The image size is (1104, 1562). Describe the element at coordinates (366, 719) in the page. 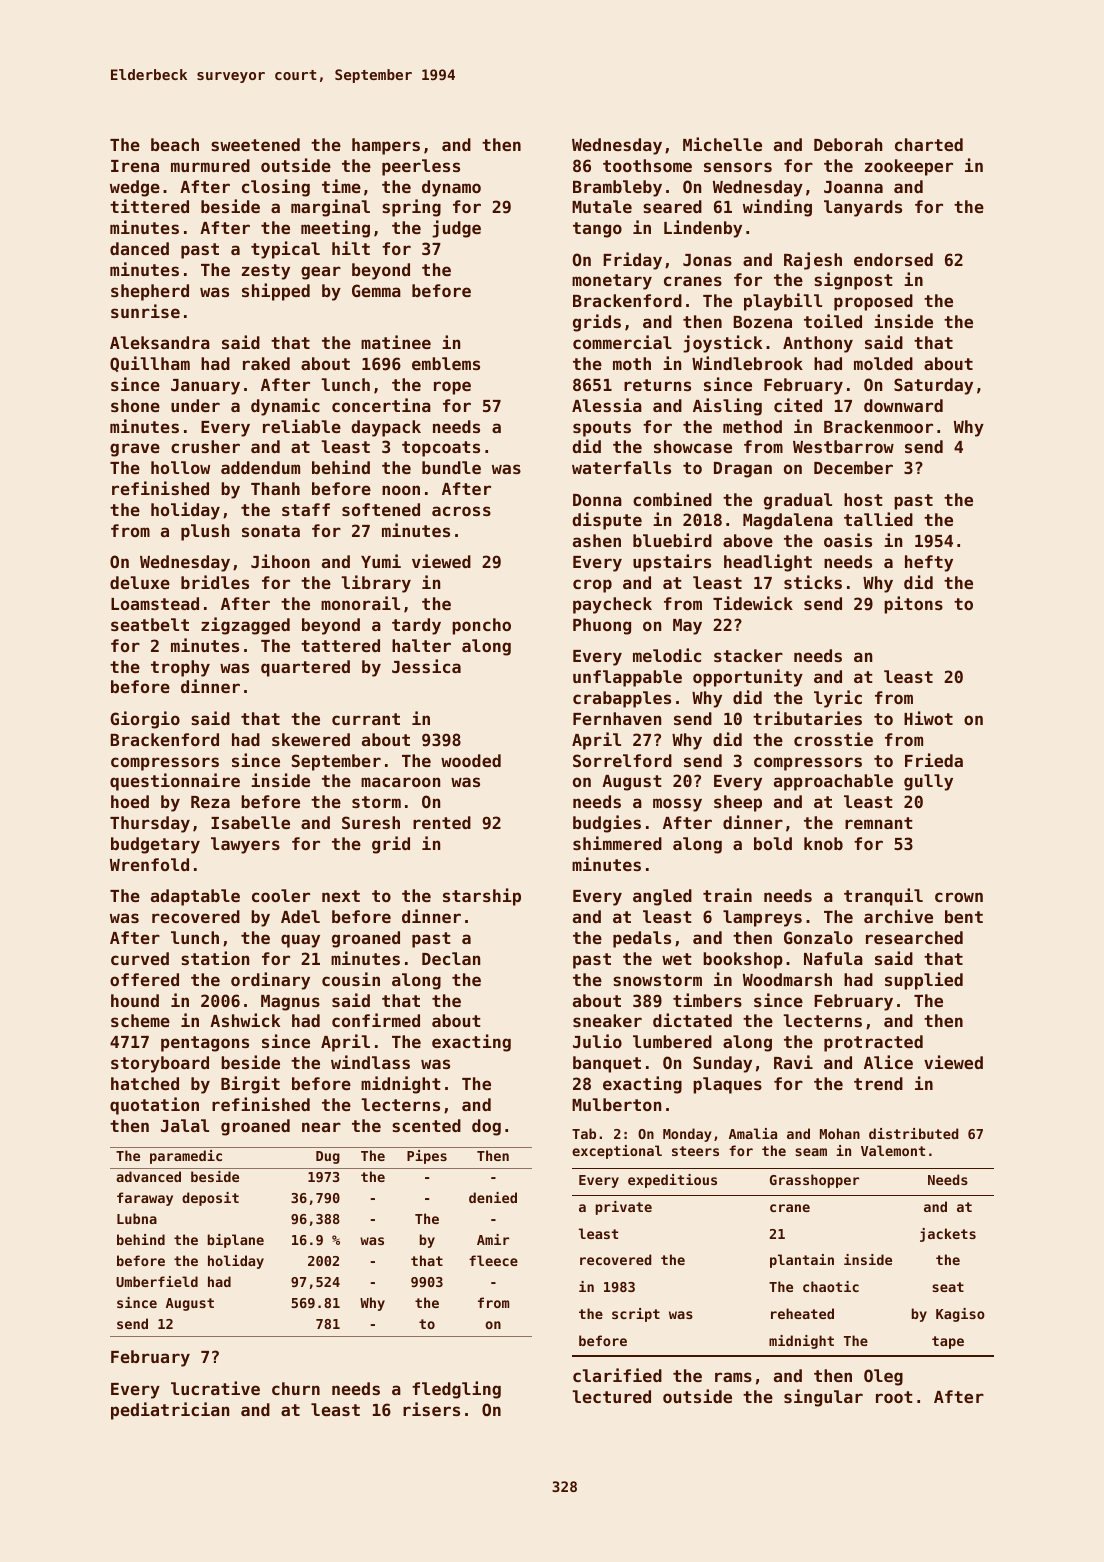

I see `currant` at that location.
